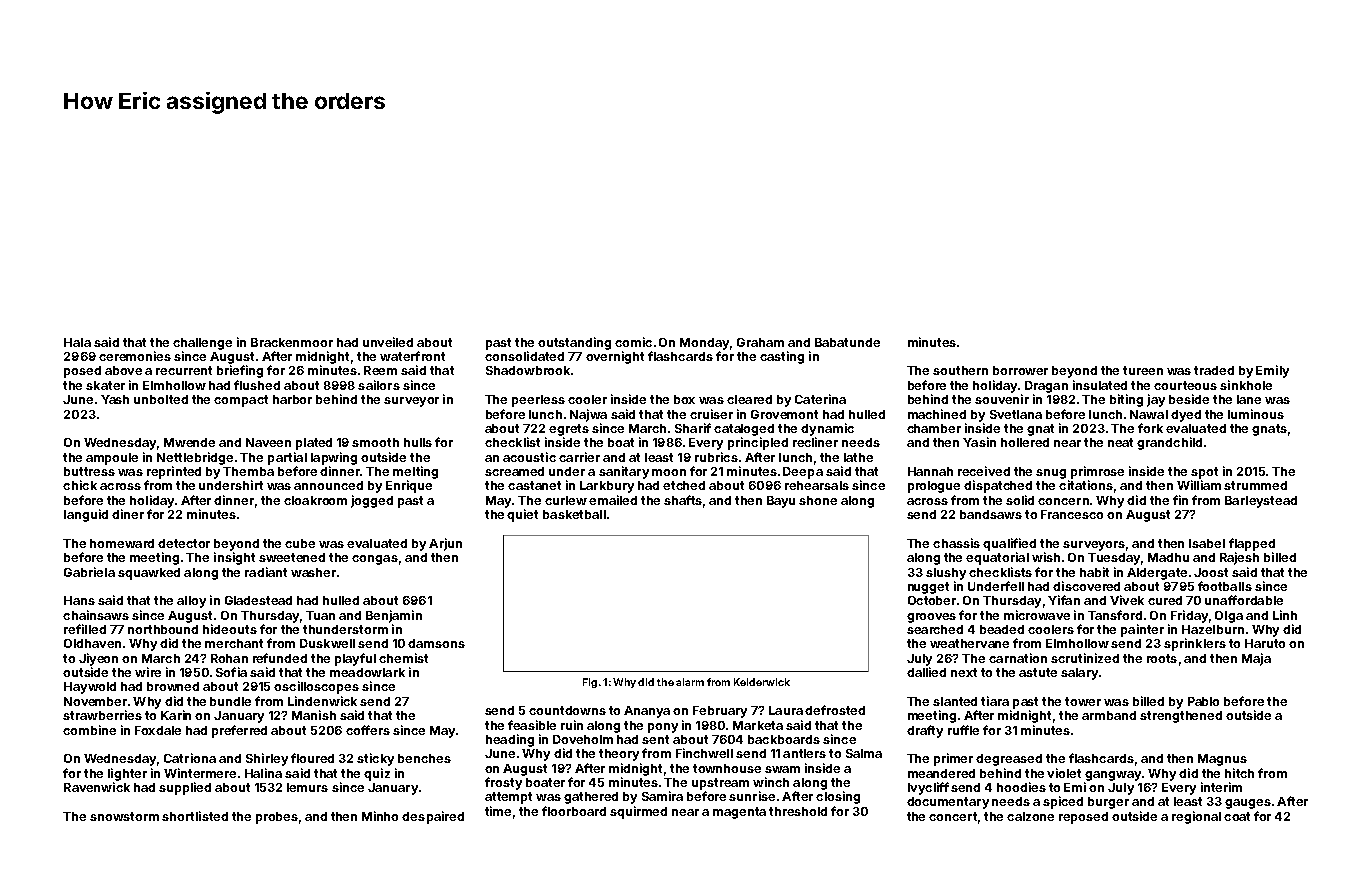  What do you see at coordinates (1169, 443) in the page?
I see `grandchild` at bounding box center [1169, 443].
